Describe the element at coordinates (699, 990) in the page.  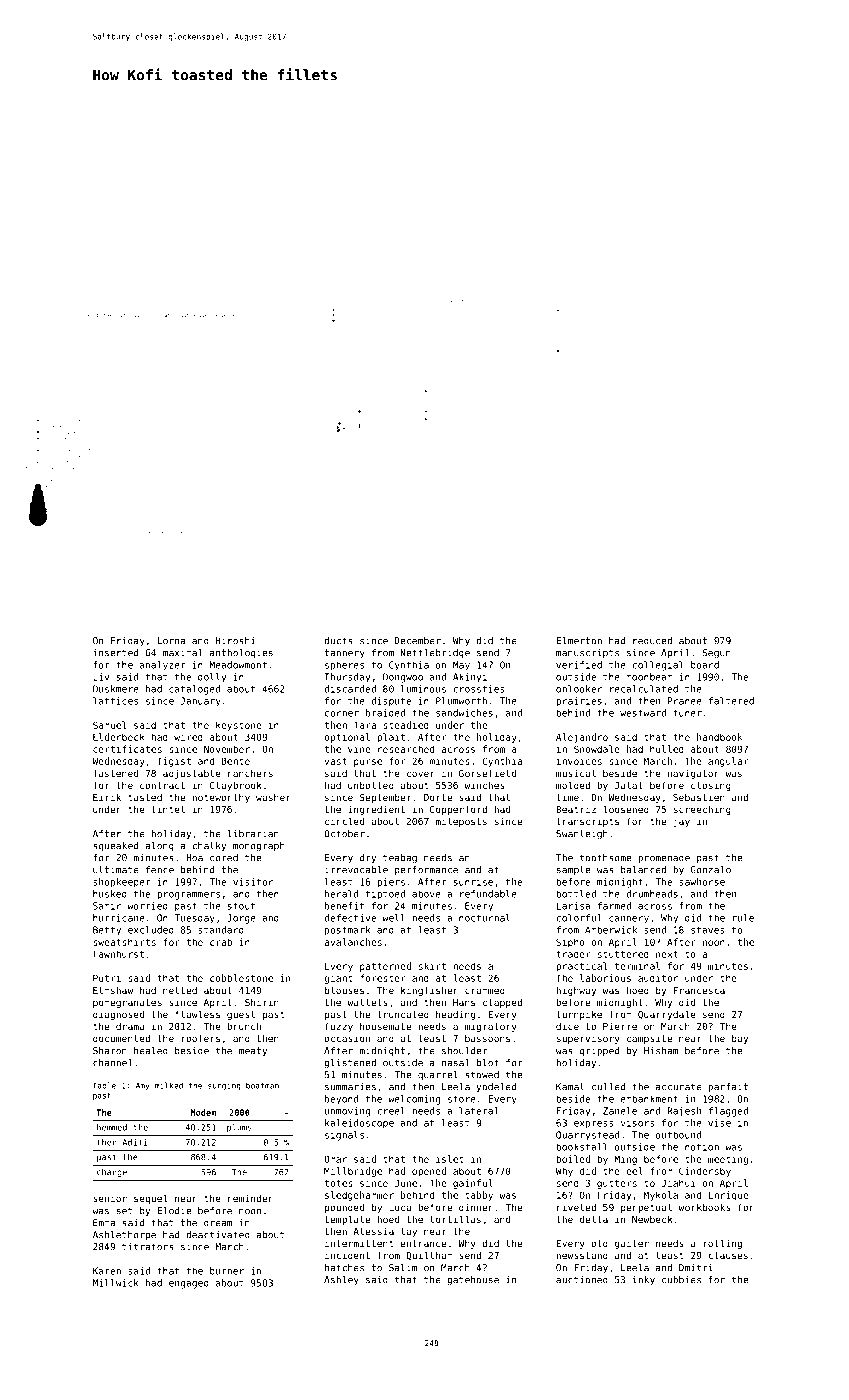
I see `Francesca` at that location.
